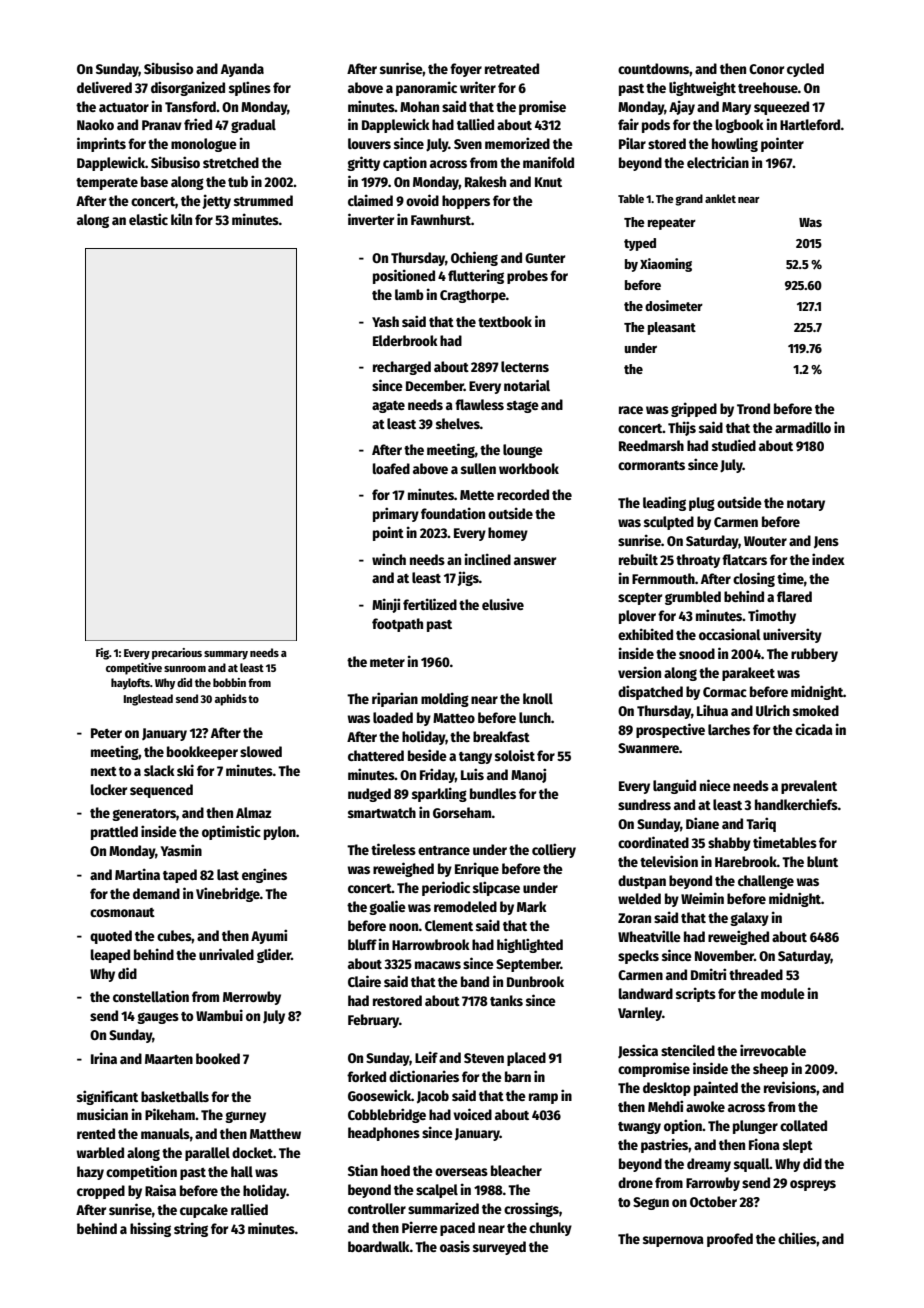 The height and width of the page is (1308, 924). I want to click on Fawnhurst, so click(441, 219).
